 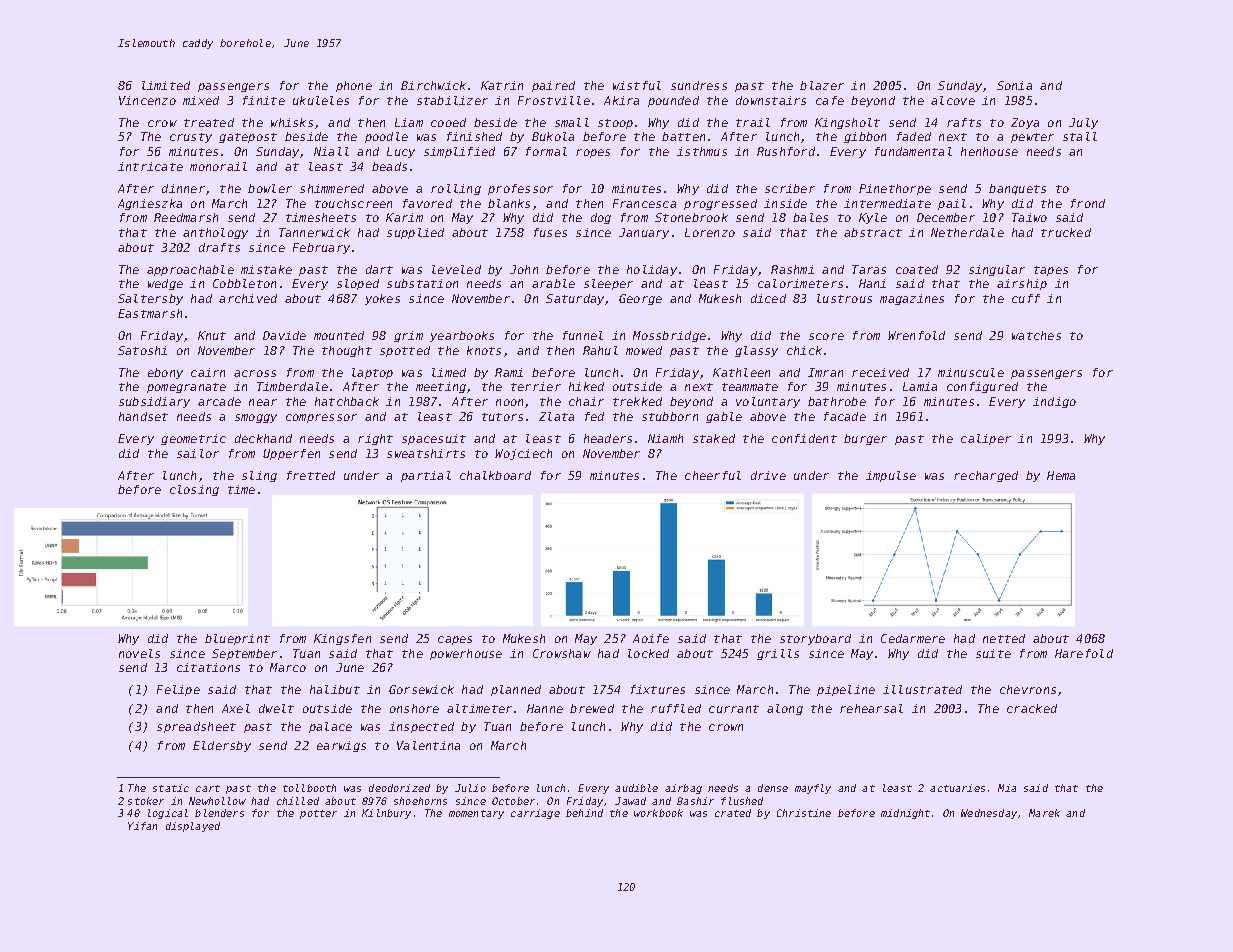 What do you see at coordinates (913, 151) in the document?
I see `fundamental` at bounding box center [913, 151].
